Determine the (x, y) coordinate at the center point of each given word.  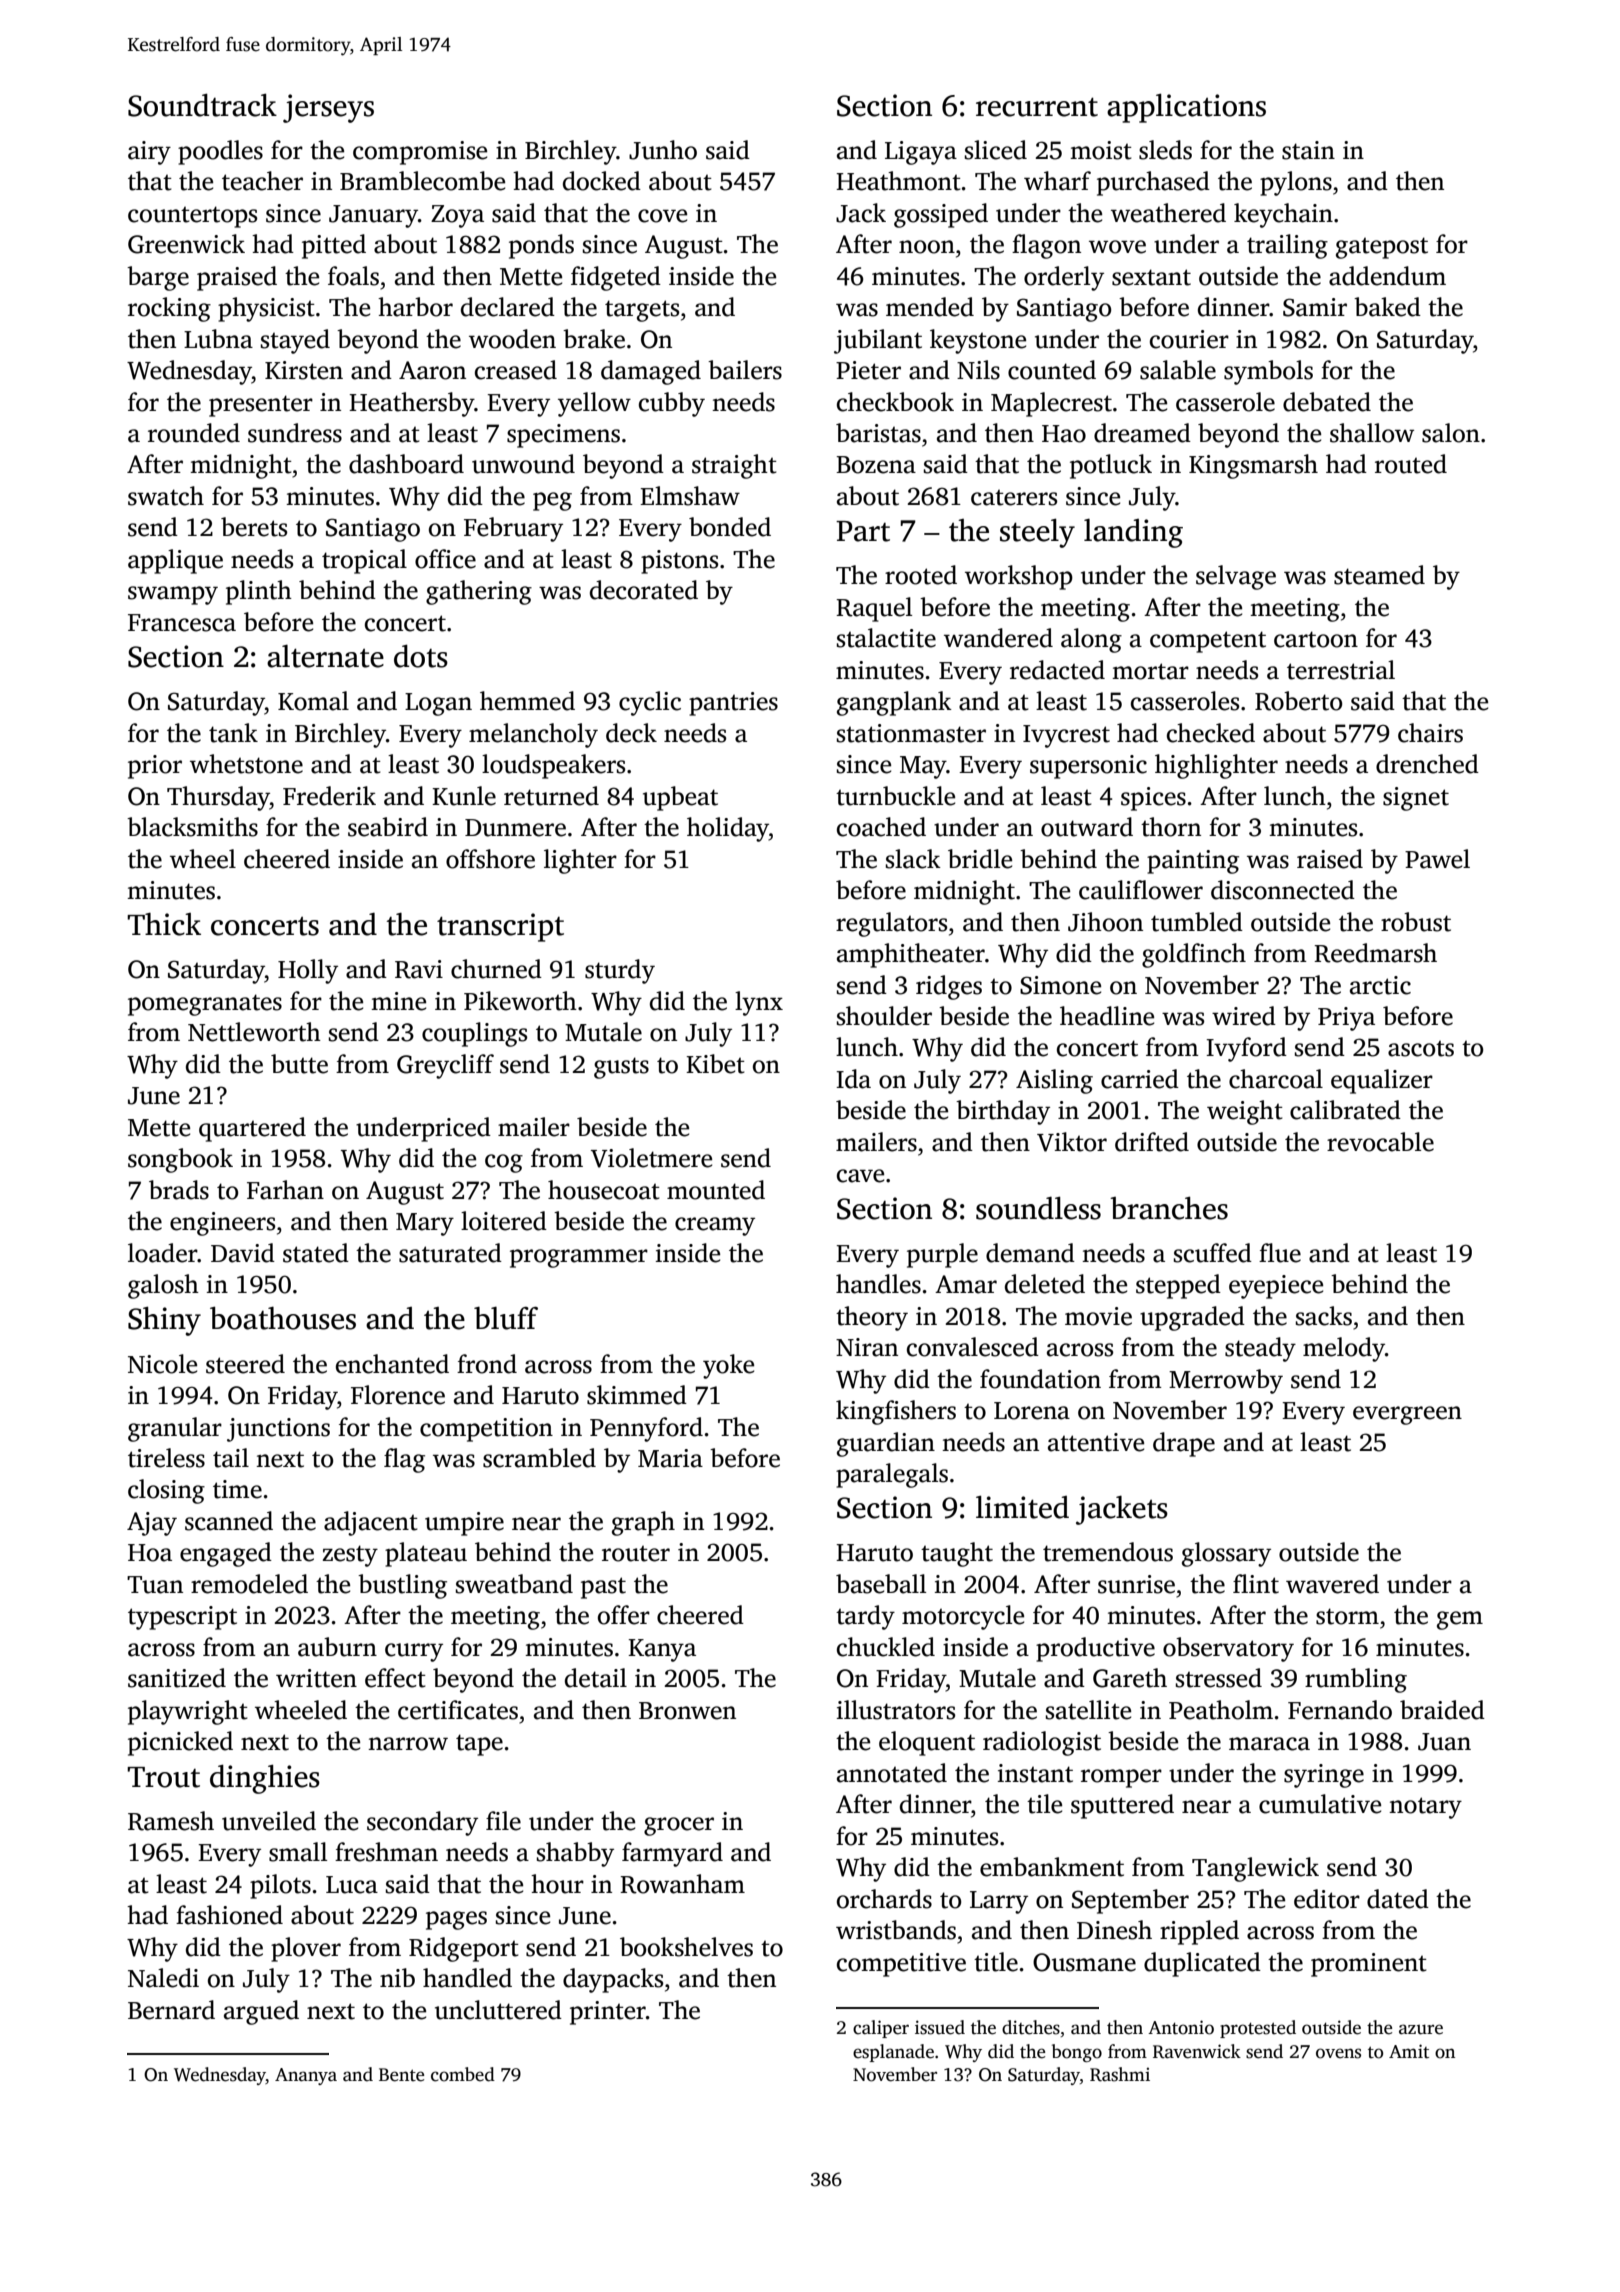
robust (1416, 922)
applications (1186, 108)
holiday (728, 829)
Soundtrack (202, 105)
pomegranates (205, 1005)
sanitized (177, 1678)
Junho (663, 150)
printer (608, 2013)
